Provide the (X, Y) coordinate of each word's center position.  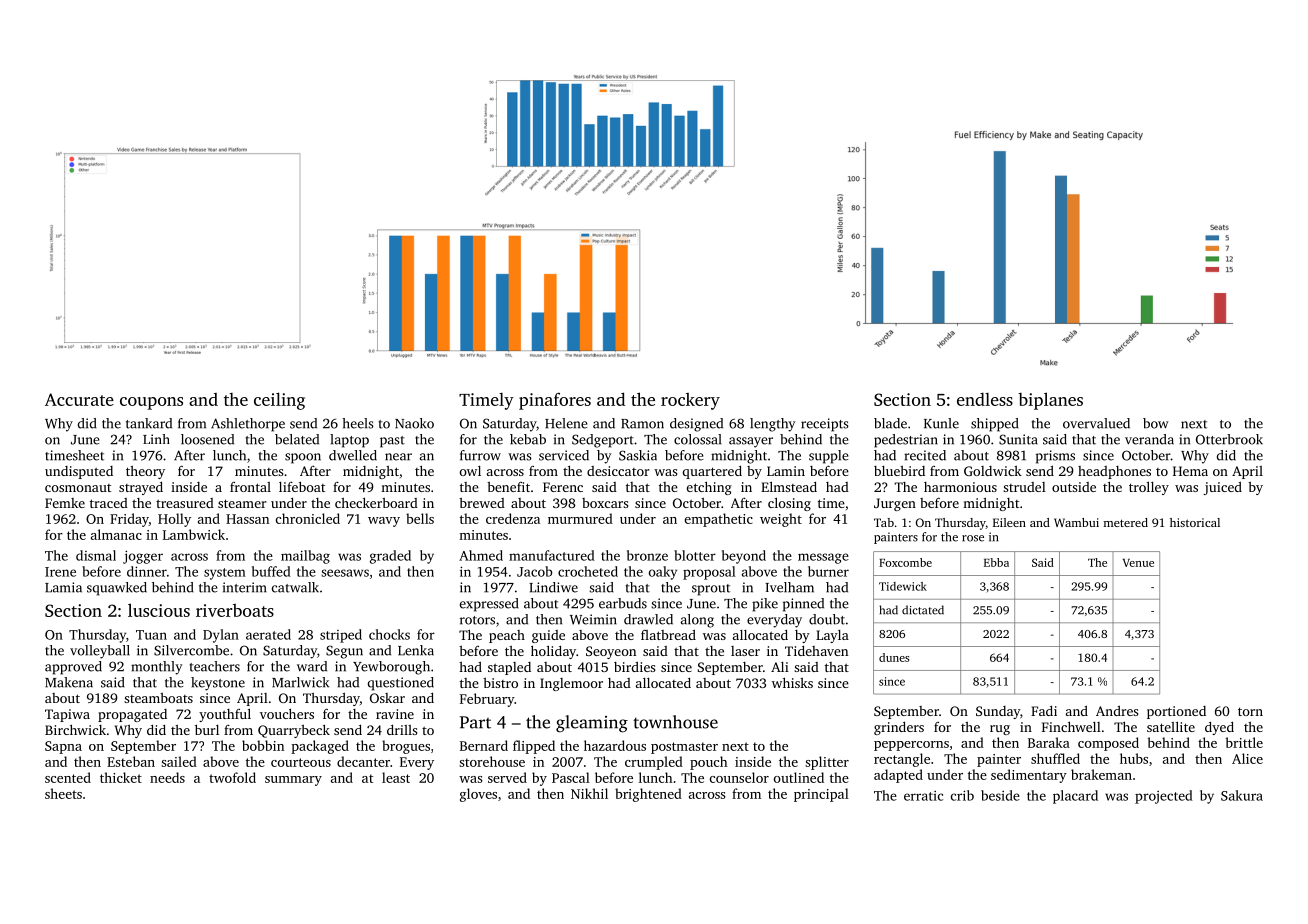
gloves (478, 795)
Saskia (638, 455)
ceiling (279, 401)
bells (420, 518)
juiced (1222, 488)
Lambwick (194, 534)
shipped (995, 425)
